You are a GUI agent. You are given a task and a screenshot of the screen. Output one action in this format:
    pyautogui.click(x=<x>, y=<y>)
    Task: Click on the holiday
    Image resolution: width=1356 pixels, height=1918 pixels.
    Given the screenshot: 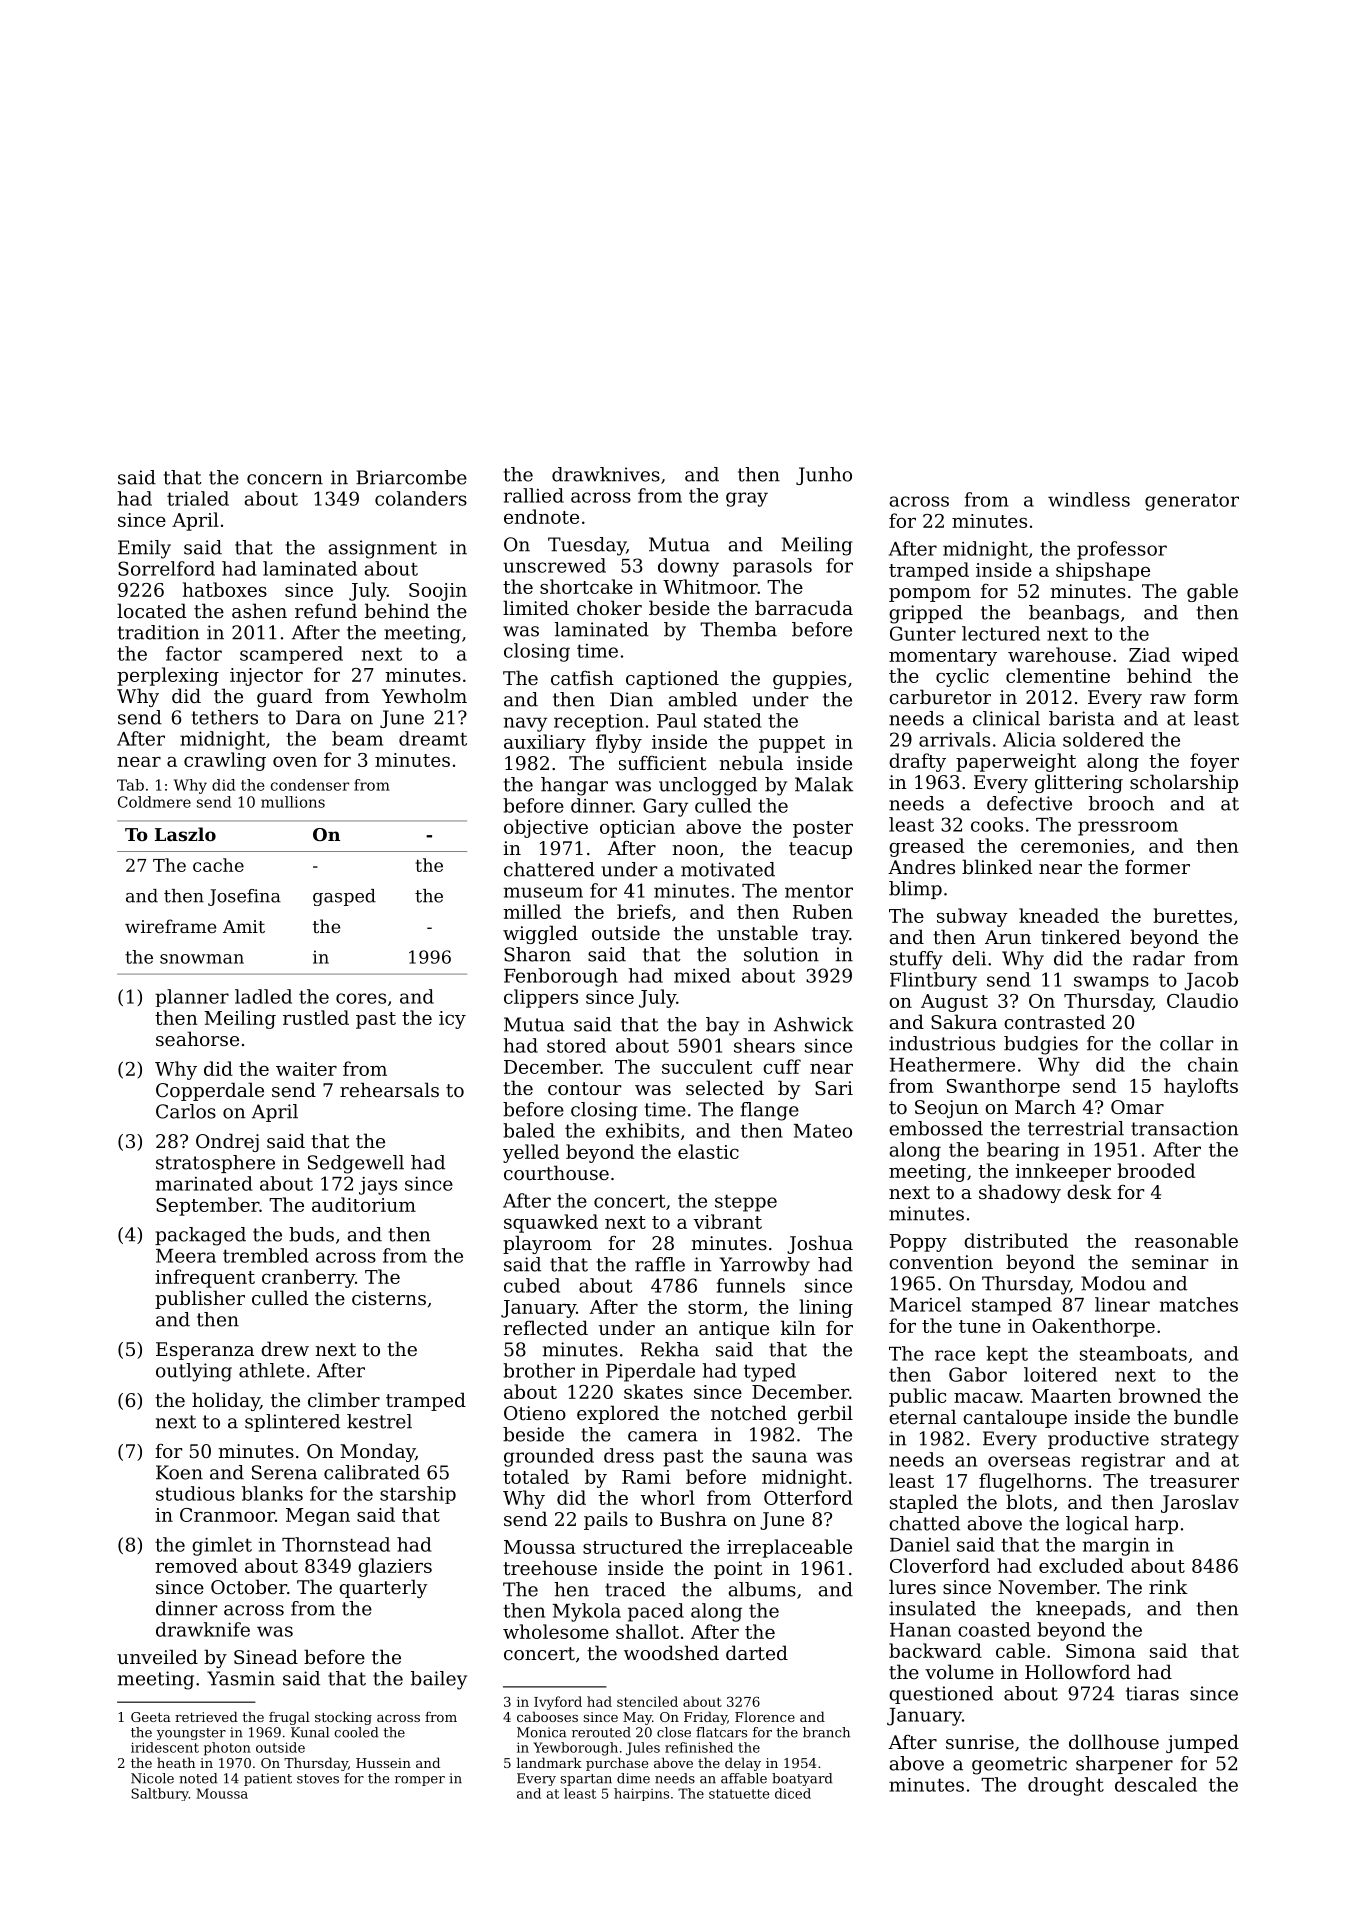 What is the action you would take?
    pyautogui.click(x=226, y=1401)
